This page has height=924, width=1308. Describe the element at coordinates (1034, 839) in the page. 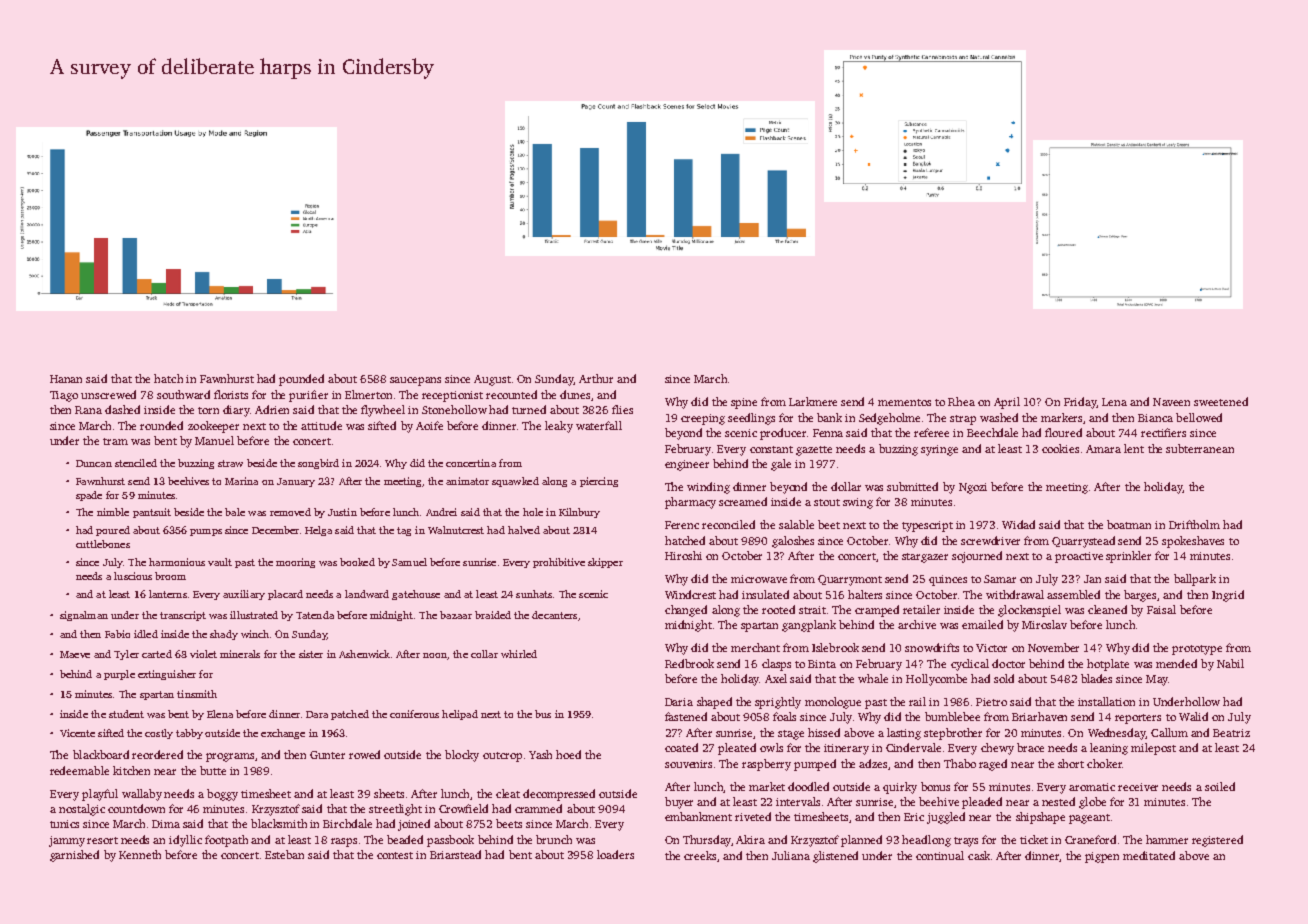

I see `ticket` at that location.
